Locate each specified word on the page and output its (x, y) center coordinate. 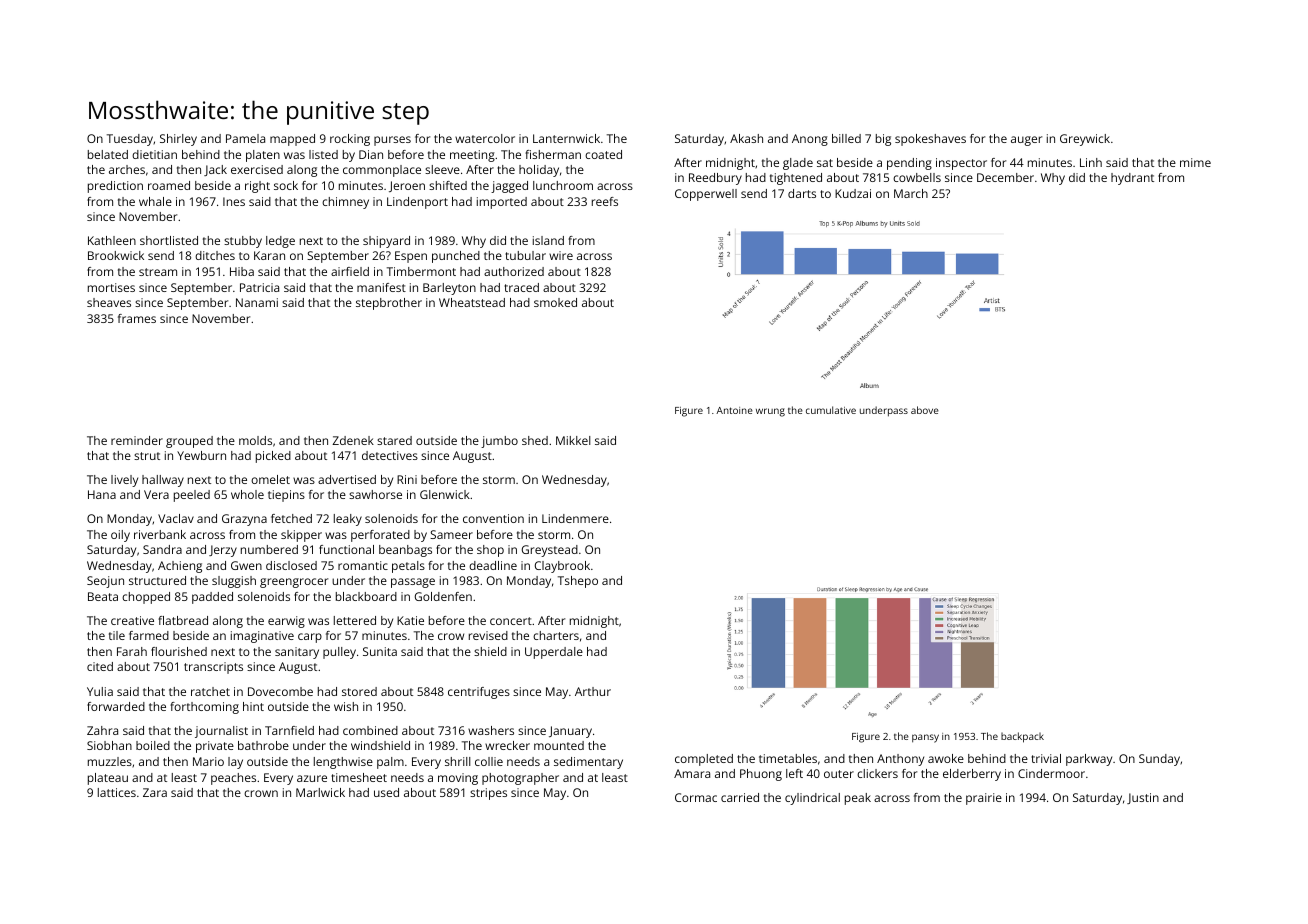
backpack (1022, 737)
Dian (371, 154)
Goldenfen (443, 596)
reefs (605, 201)
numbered (269, 549)
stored (359, 691)
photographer (520, 779)
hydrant (1132, 179)
